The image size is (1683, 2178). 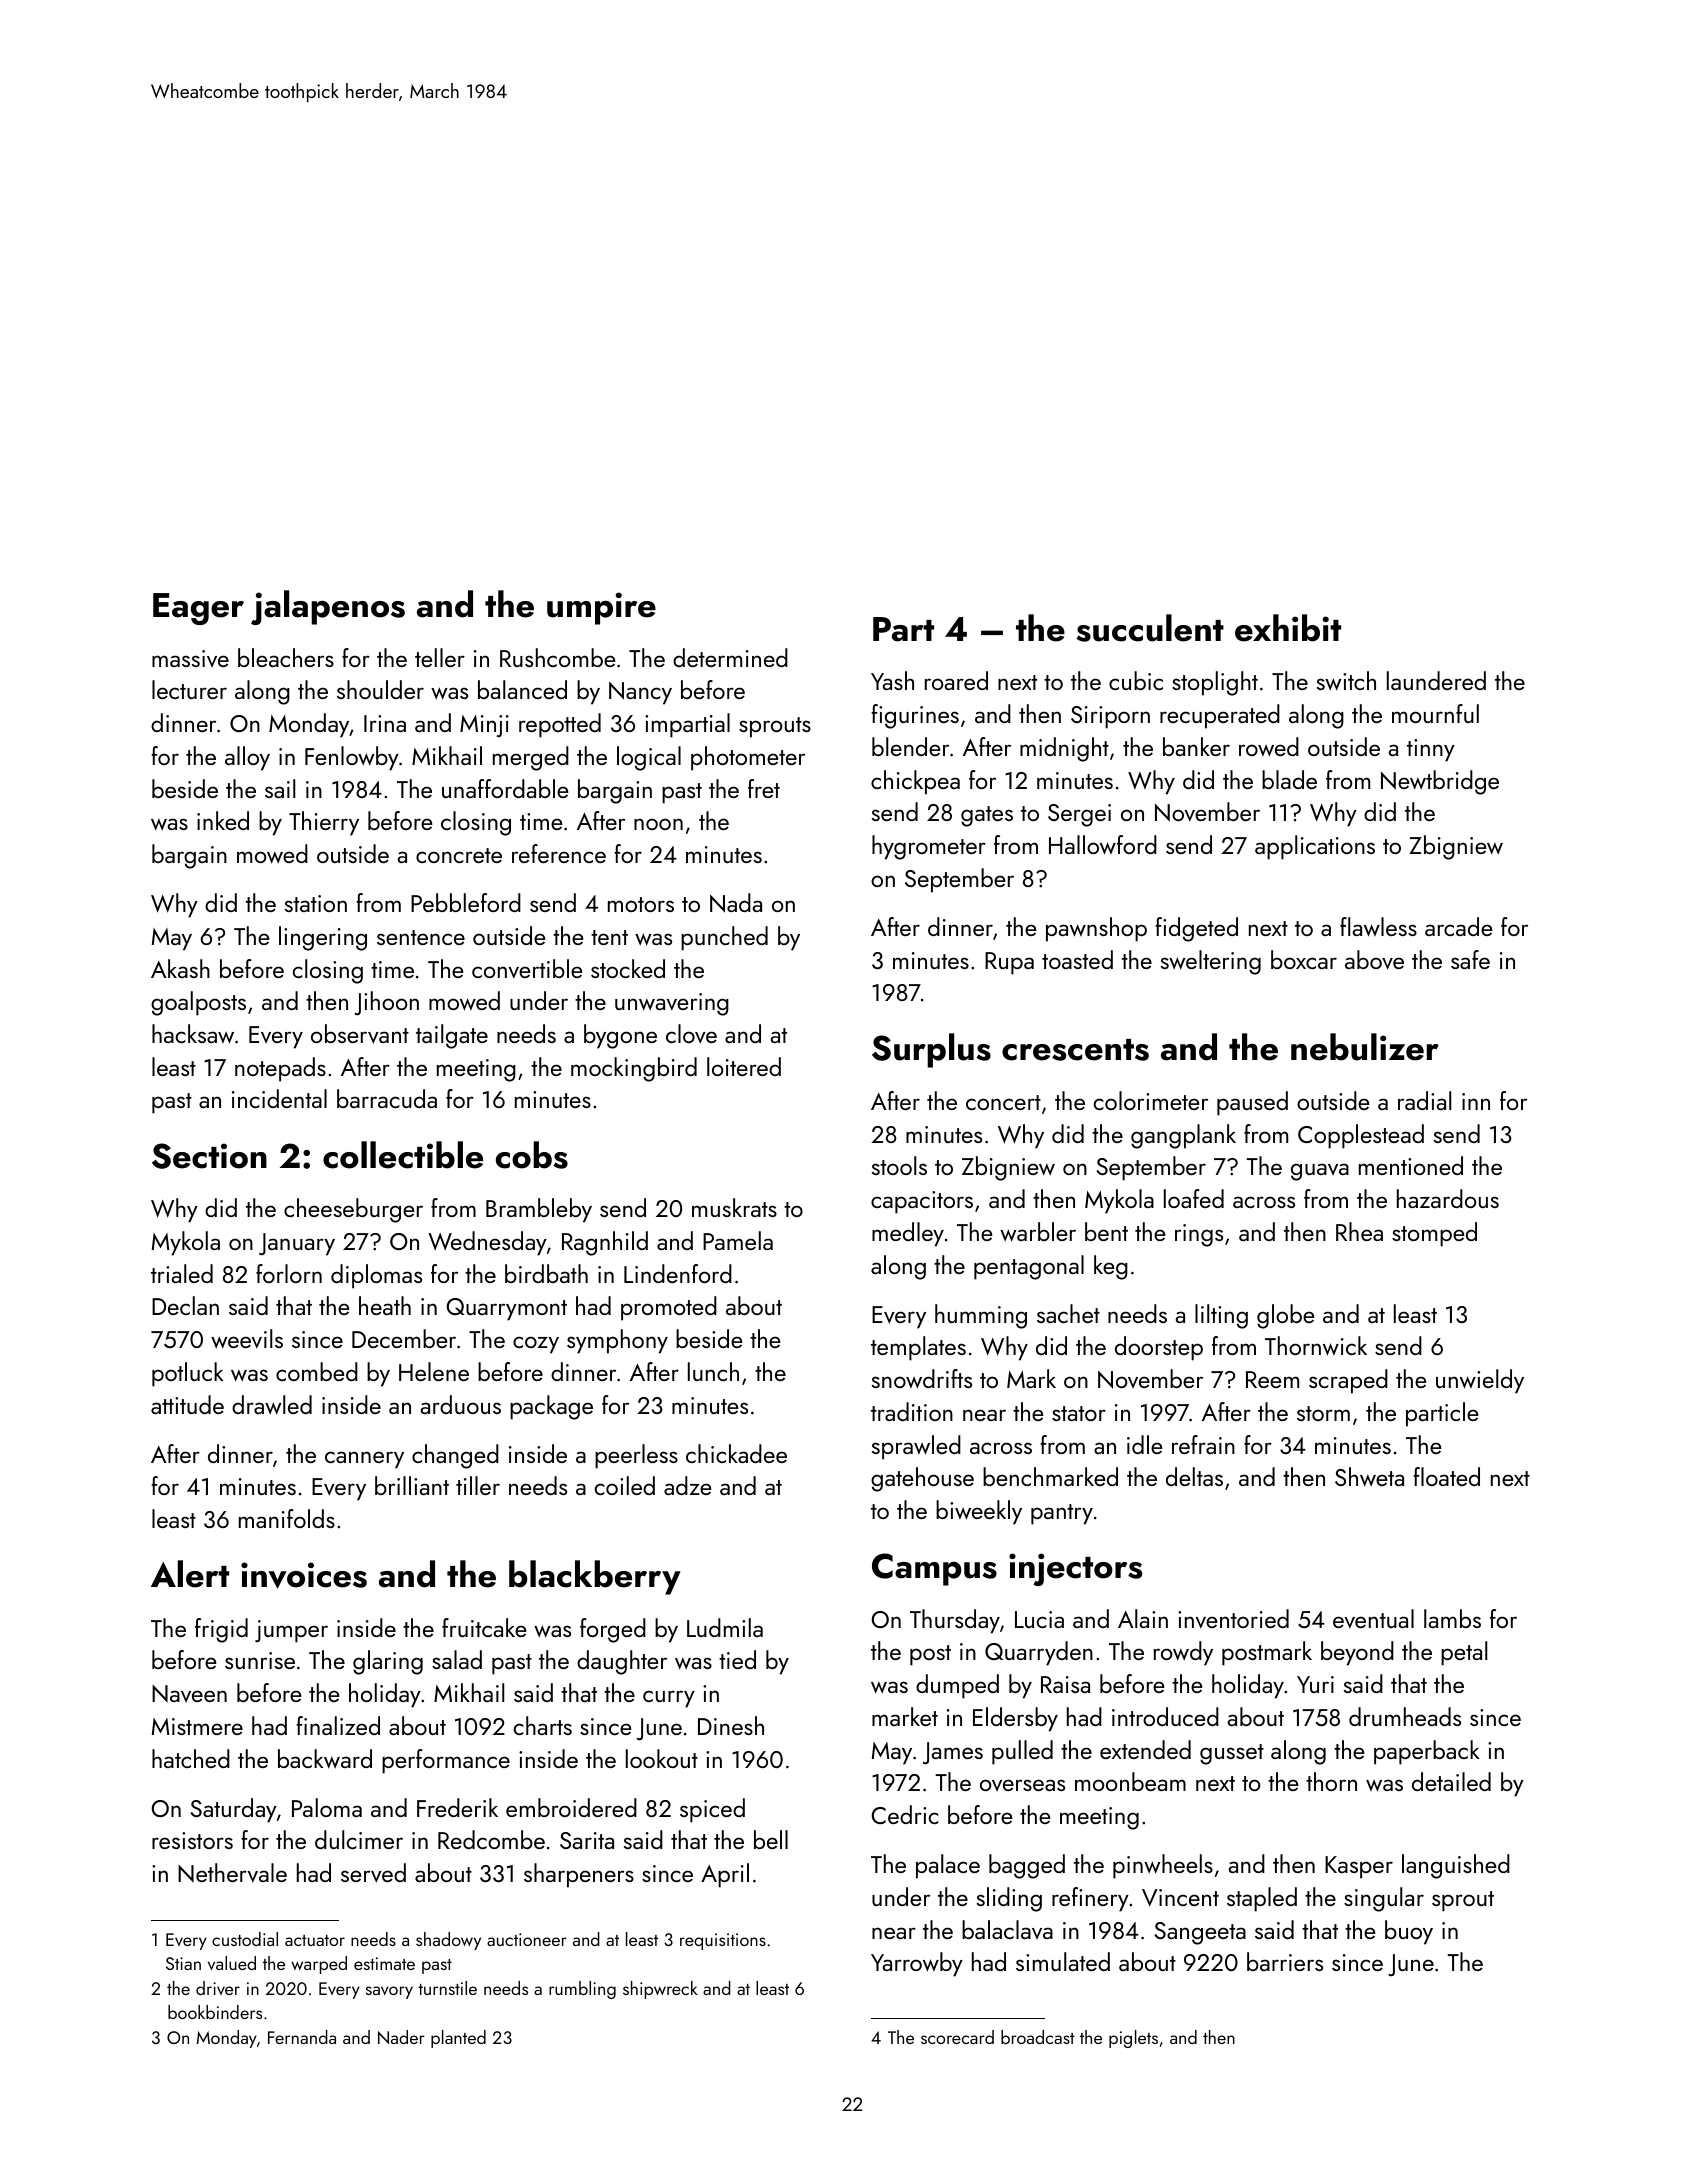 What do you see at coordinates (328, 607) in the page?
I see `jalapenos` at bounding box center [328, 607].
